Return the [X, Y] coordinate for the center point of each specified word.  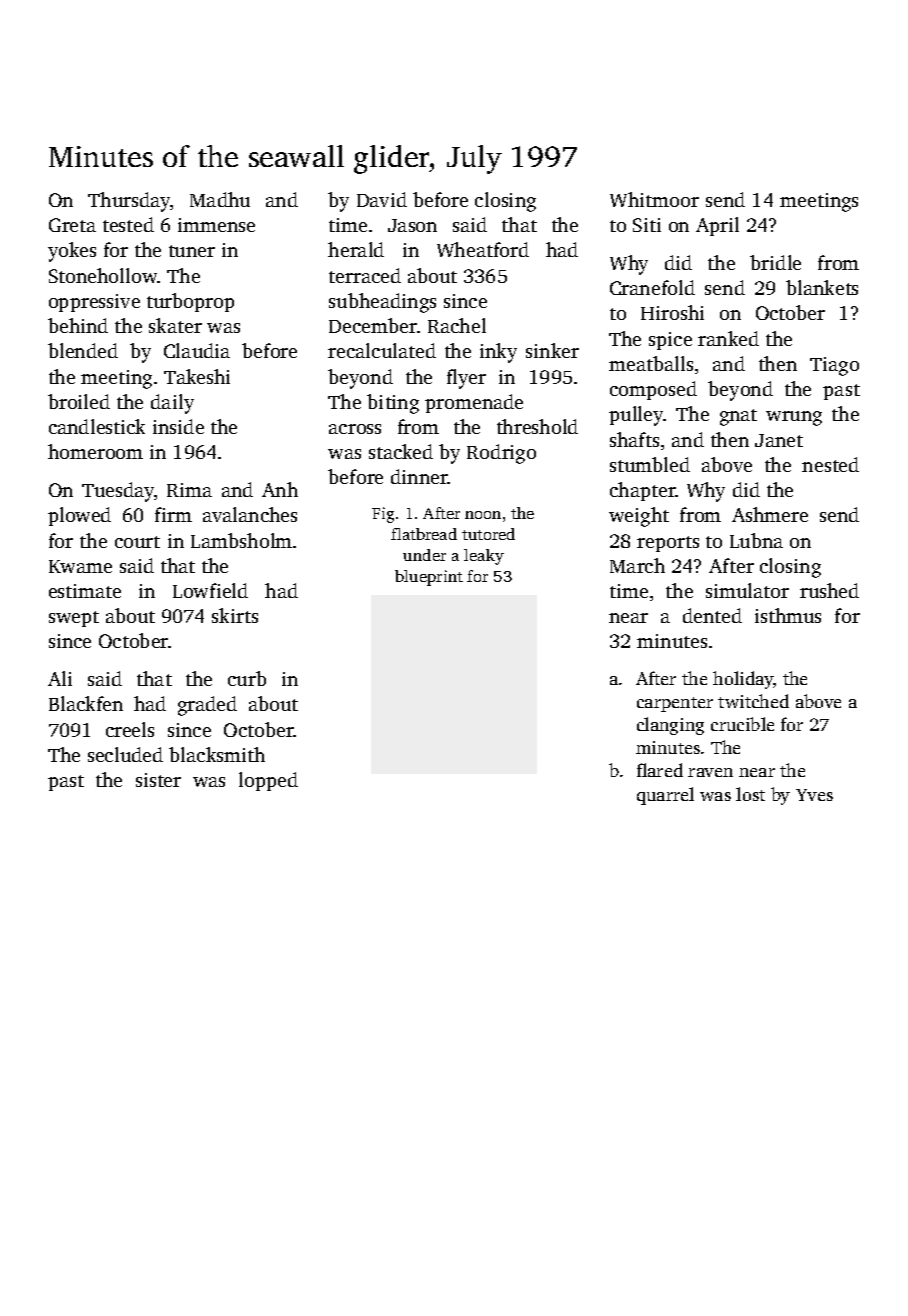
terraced [365, 275]
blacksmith [217, 754]
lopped [268, 781]
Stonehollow [103, 275]
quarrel [665, 796]
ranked [728, 338]
